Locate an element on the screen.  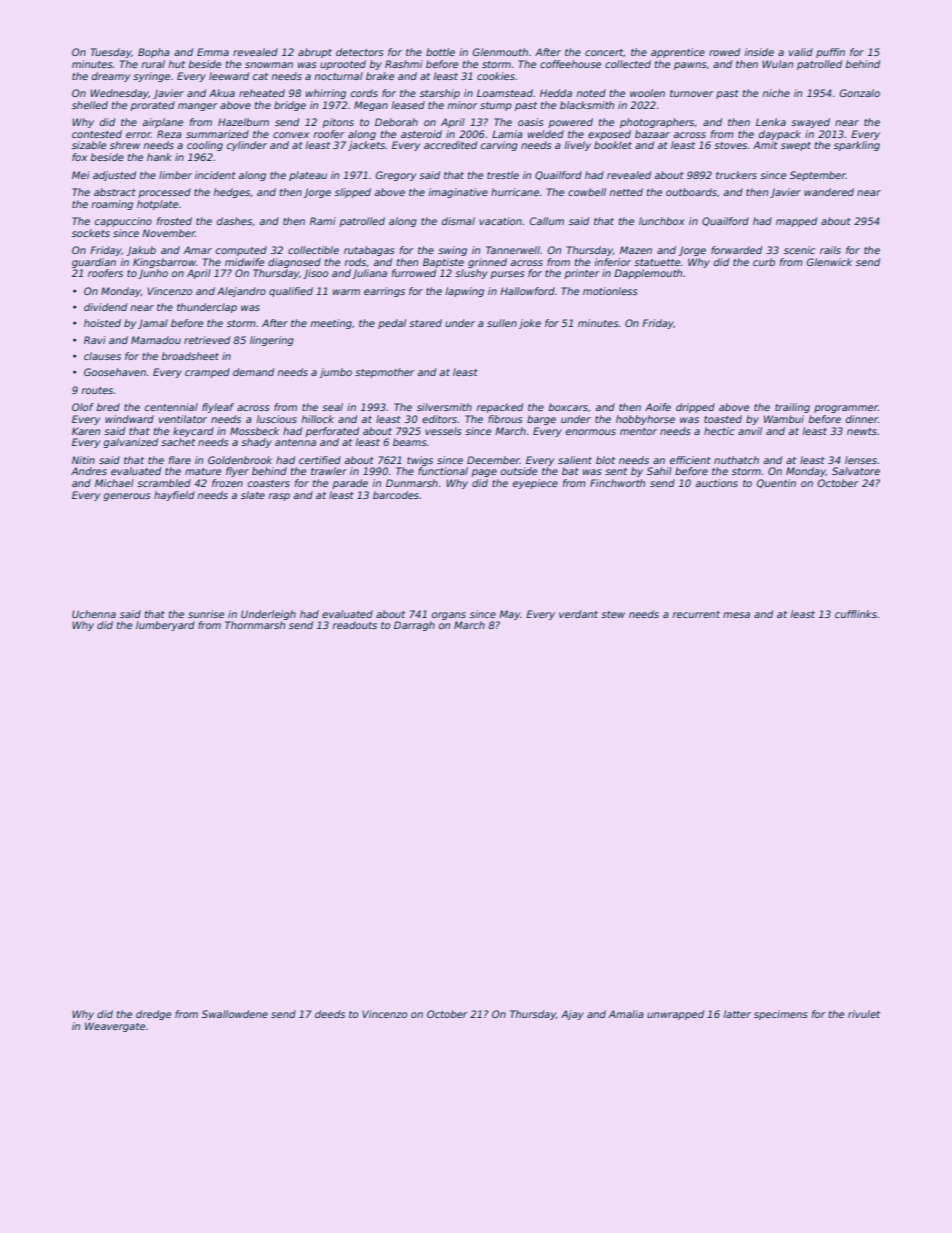
Quentin is located at coordinates (776, 483).
